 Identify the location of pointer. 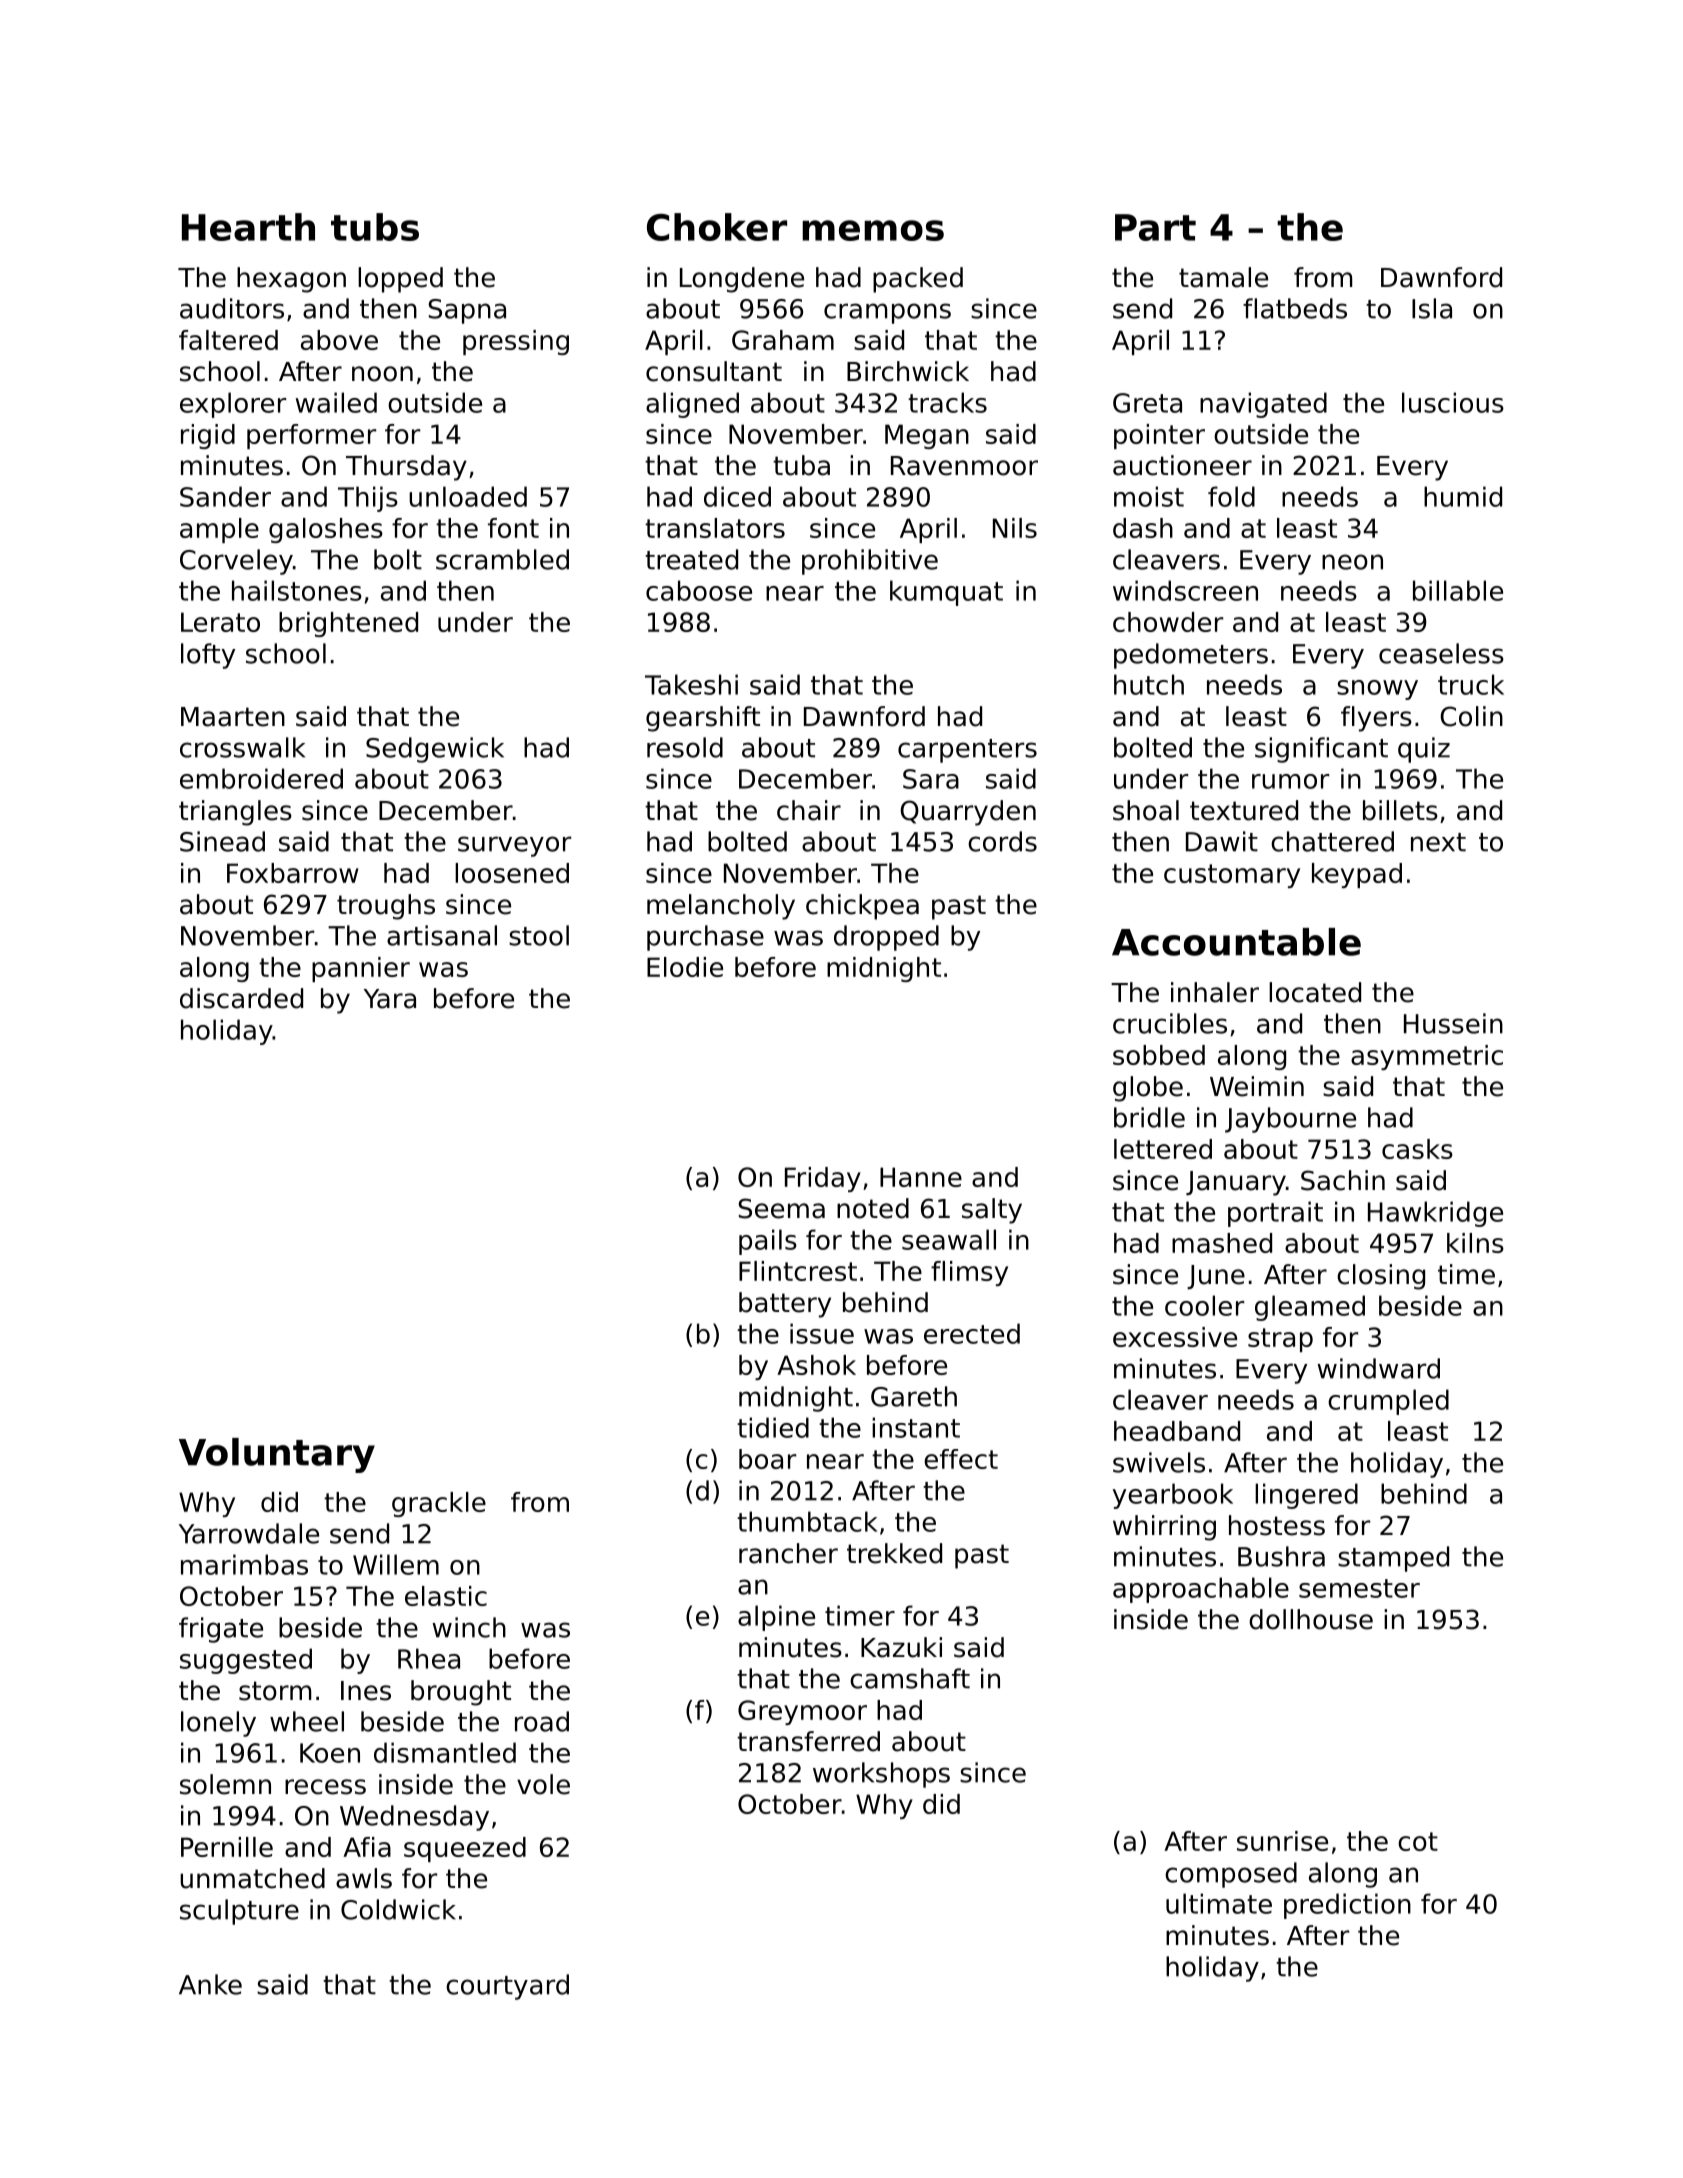
(1159, 436).
